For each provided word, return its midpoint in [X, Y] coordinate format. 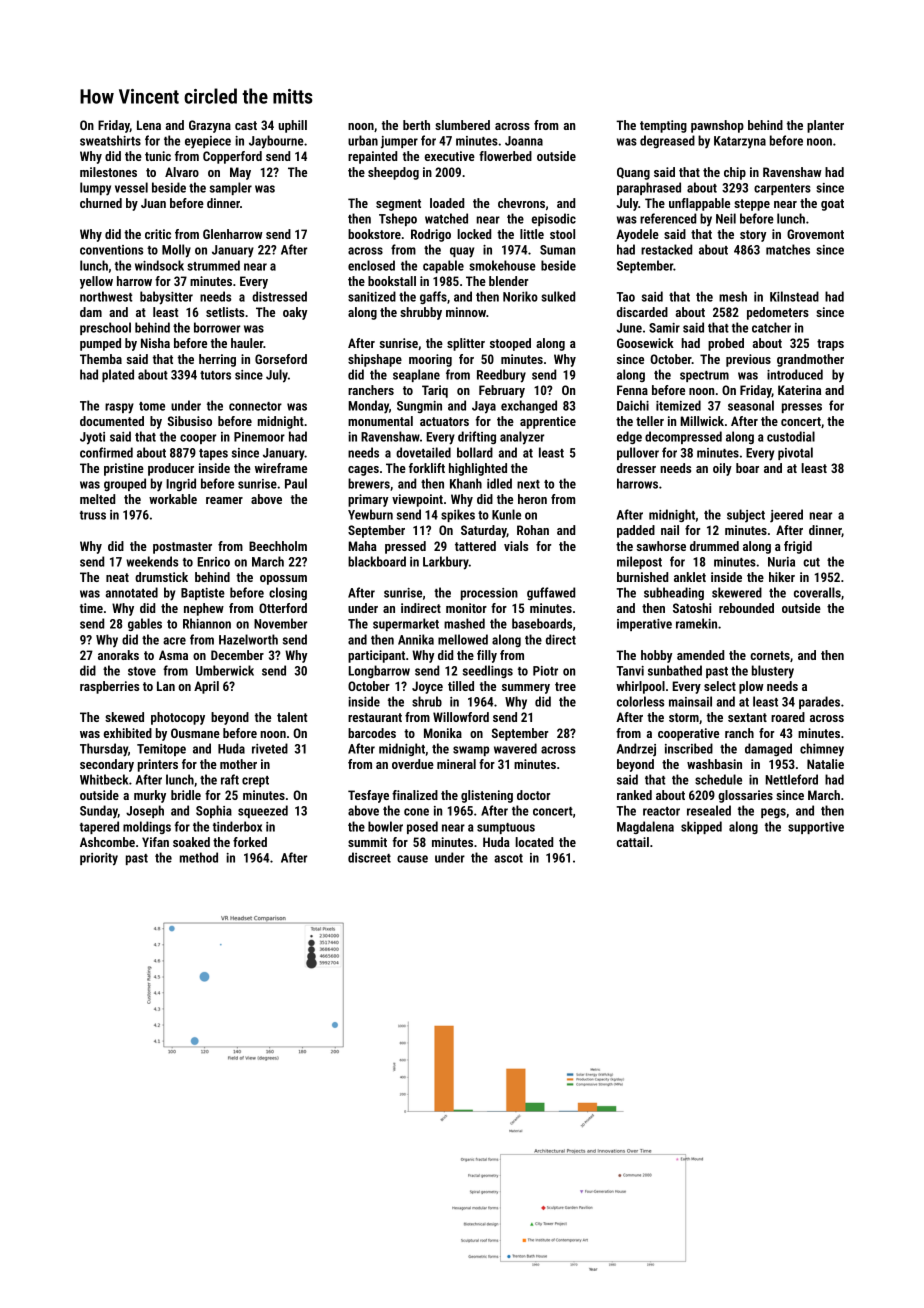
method [199, 857]
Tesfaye [368, 796]
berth [416, 125]
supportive [816, 828]
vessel [131, 187]
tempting [663, 126]
